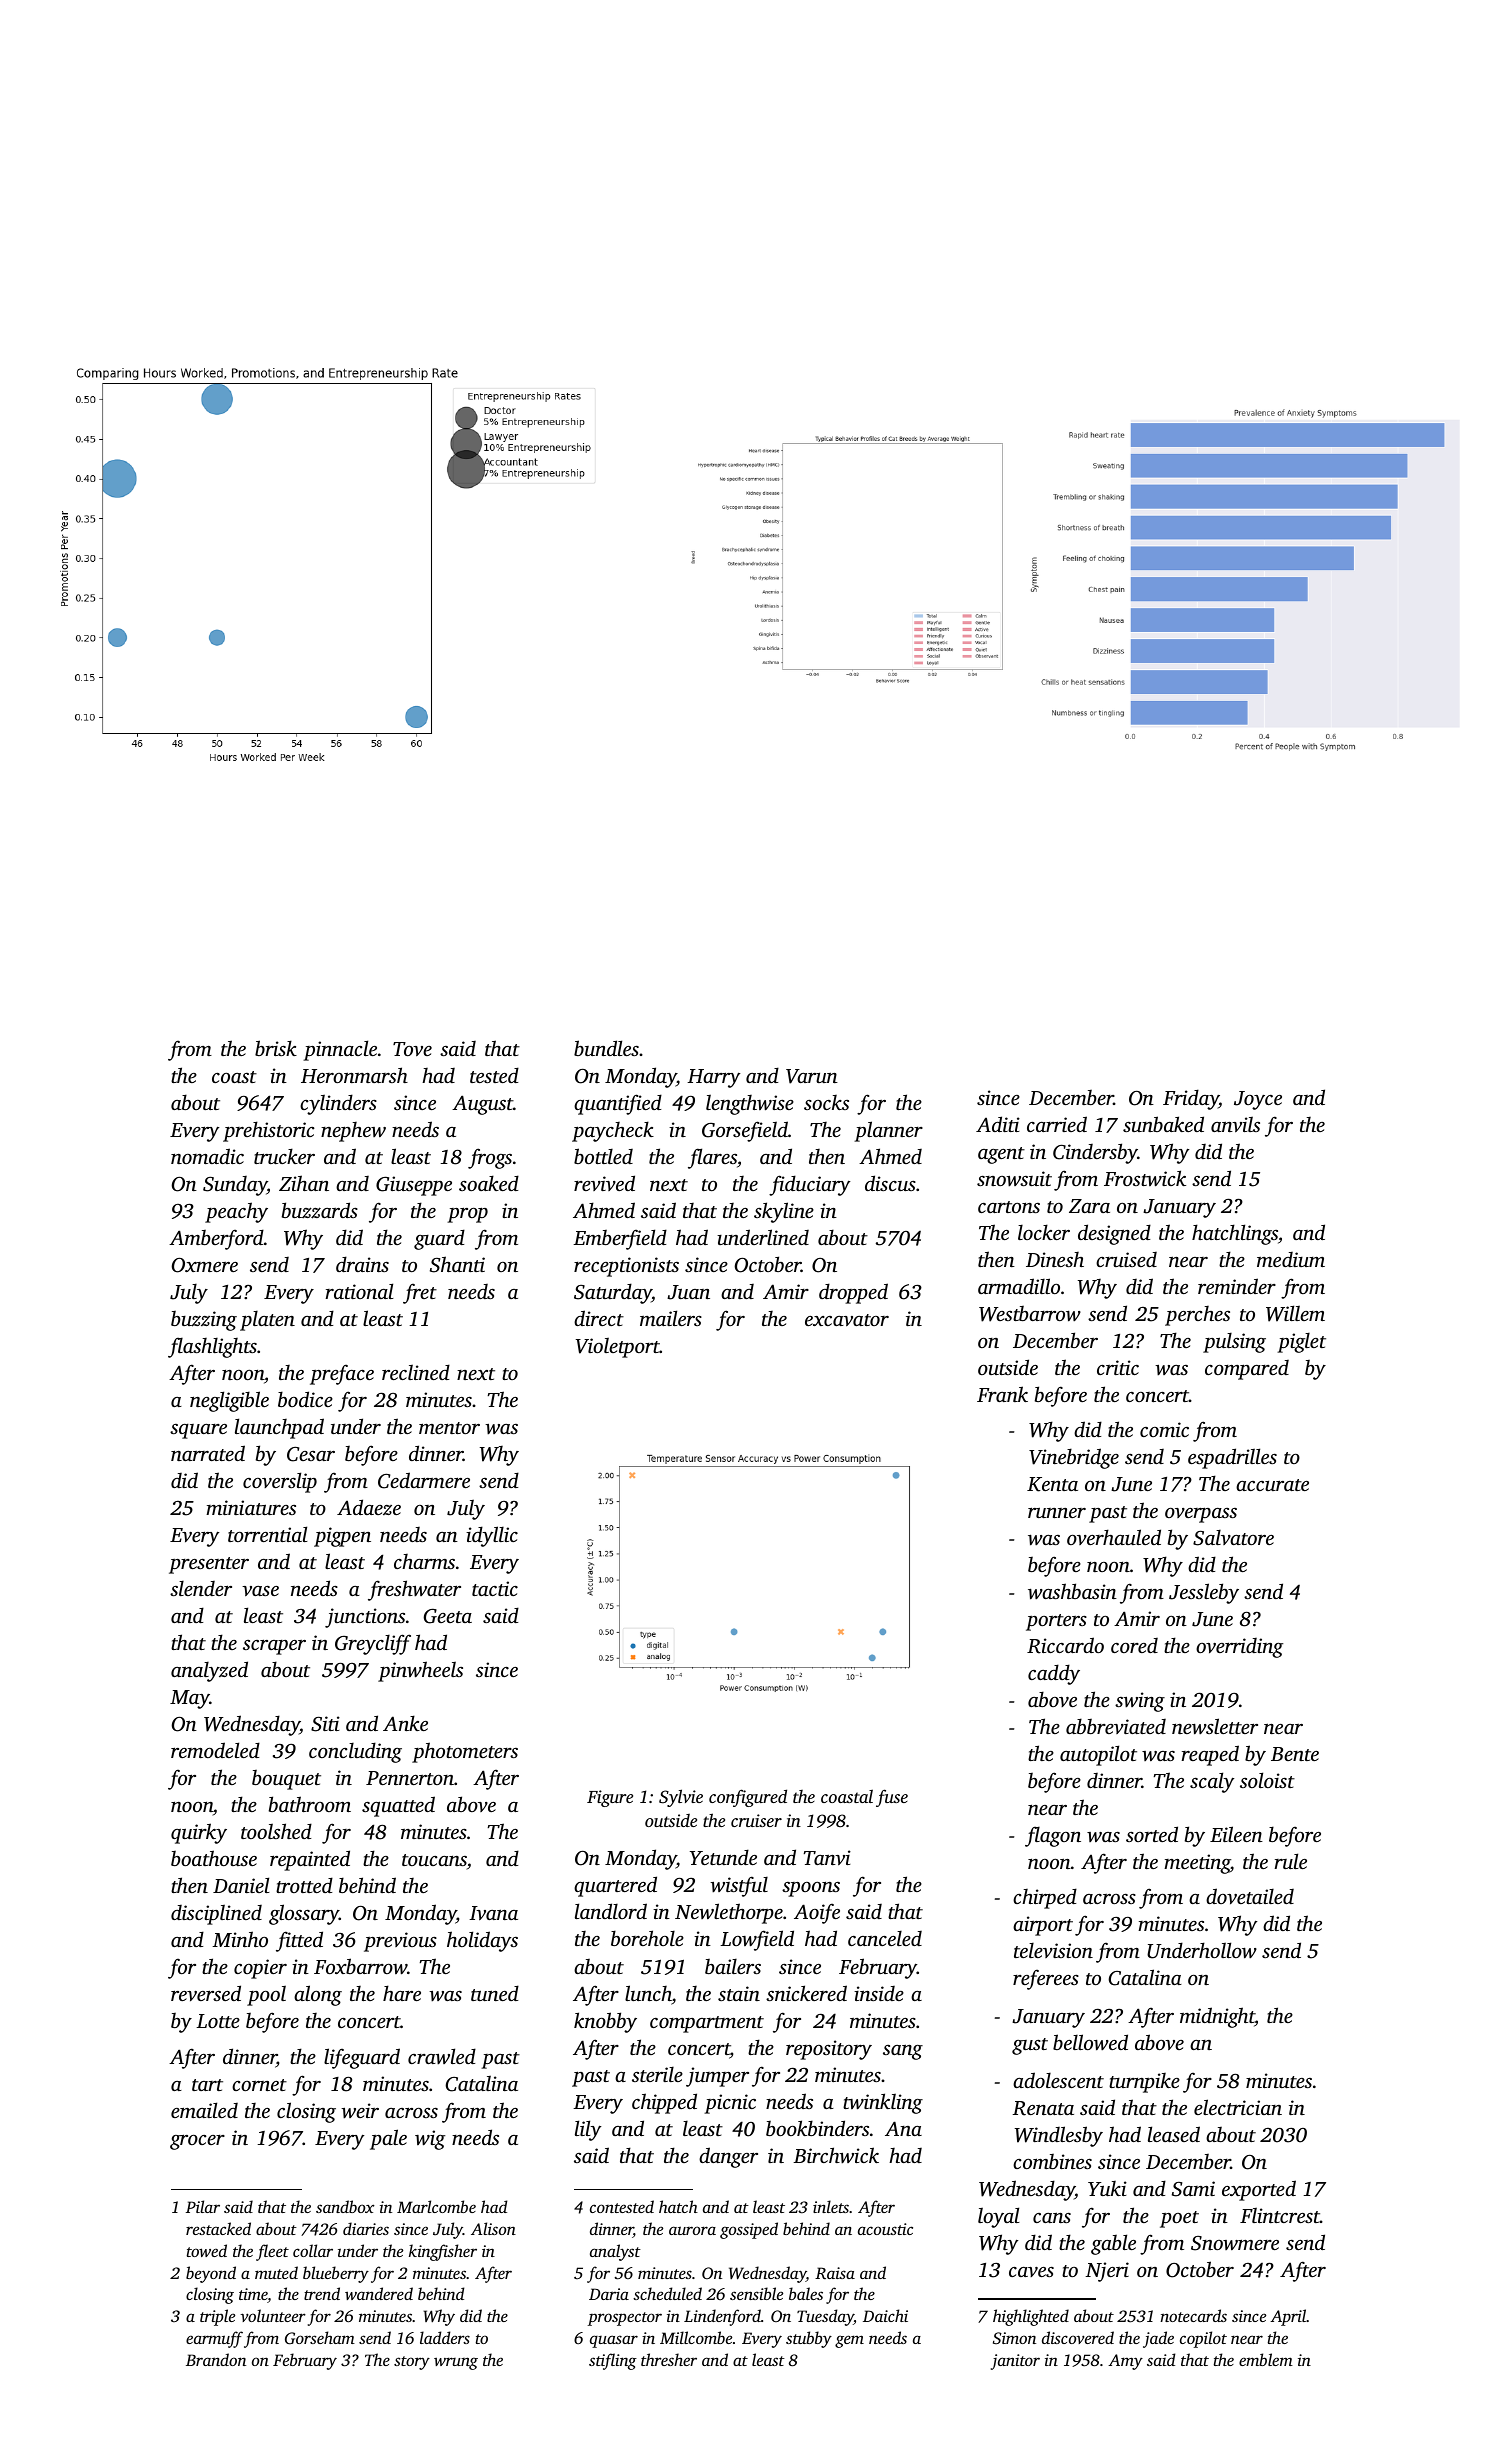  What do you see at coordinates (412, 1049) in the page?
I see `Tove` at bounding box center [412, 1049].
